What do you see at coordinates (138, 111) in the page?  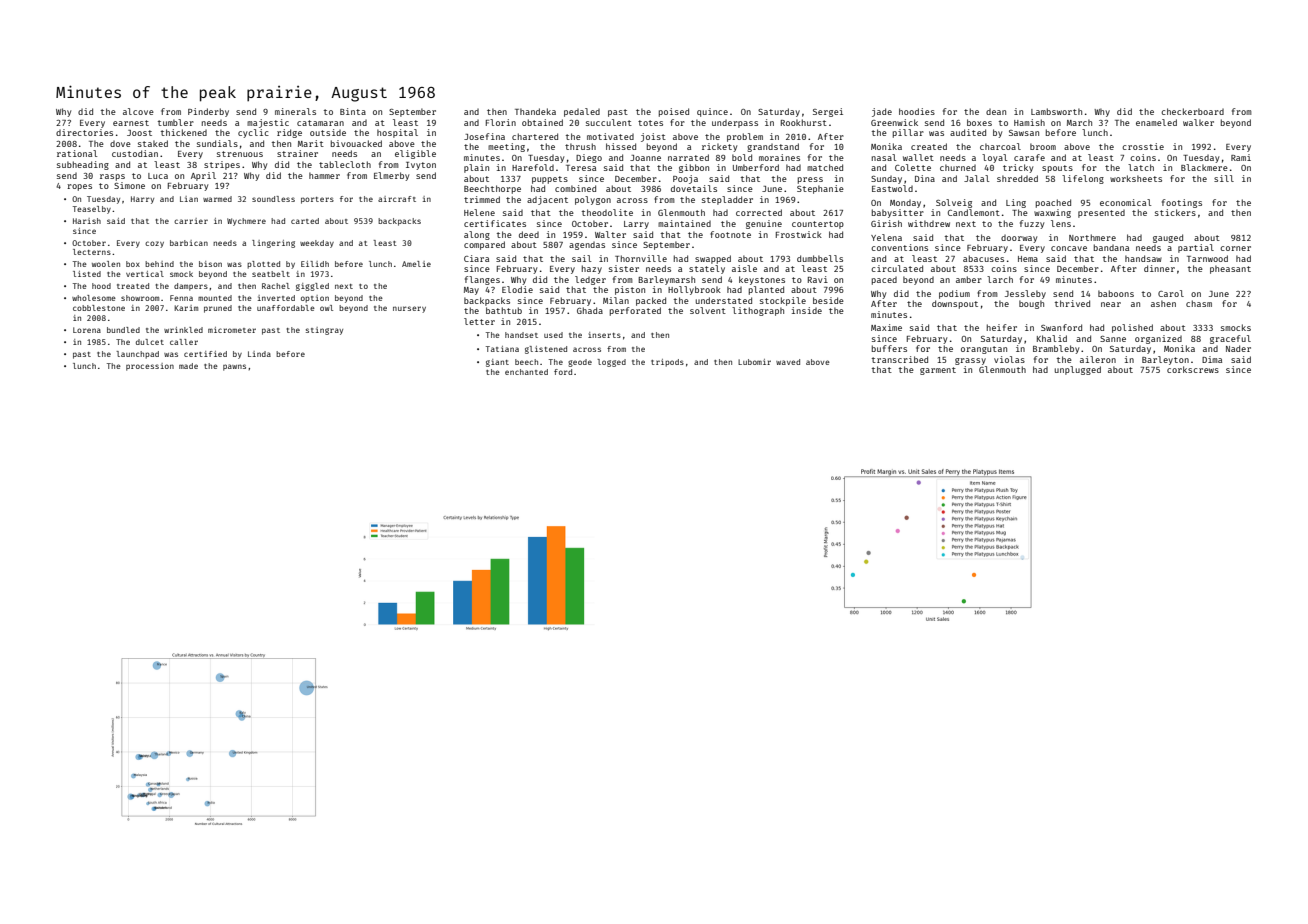 I see `alcove` at bounding box center [138, 111].
